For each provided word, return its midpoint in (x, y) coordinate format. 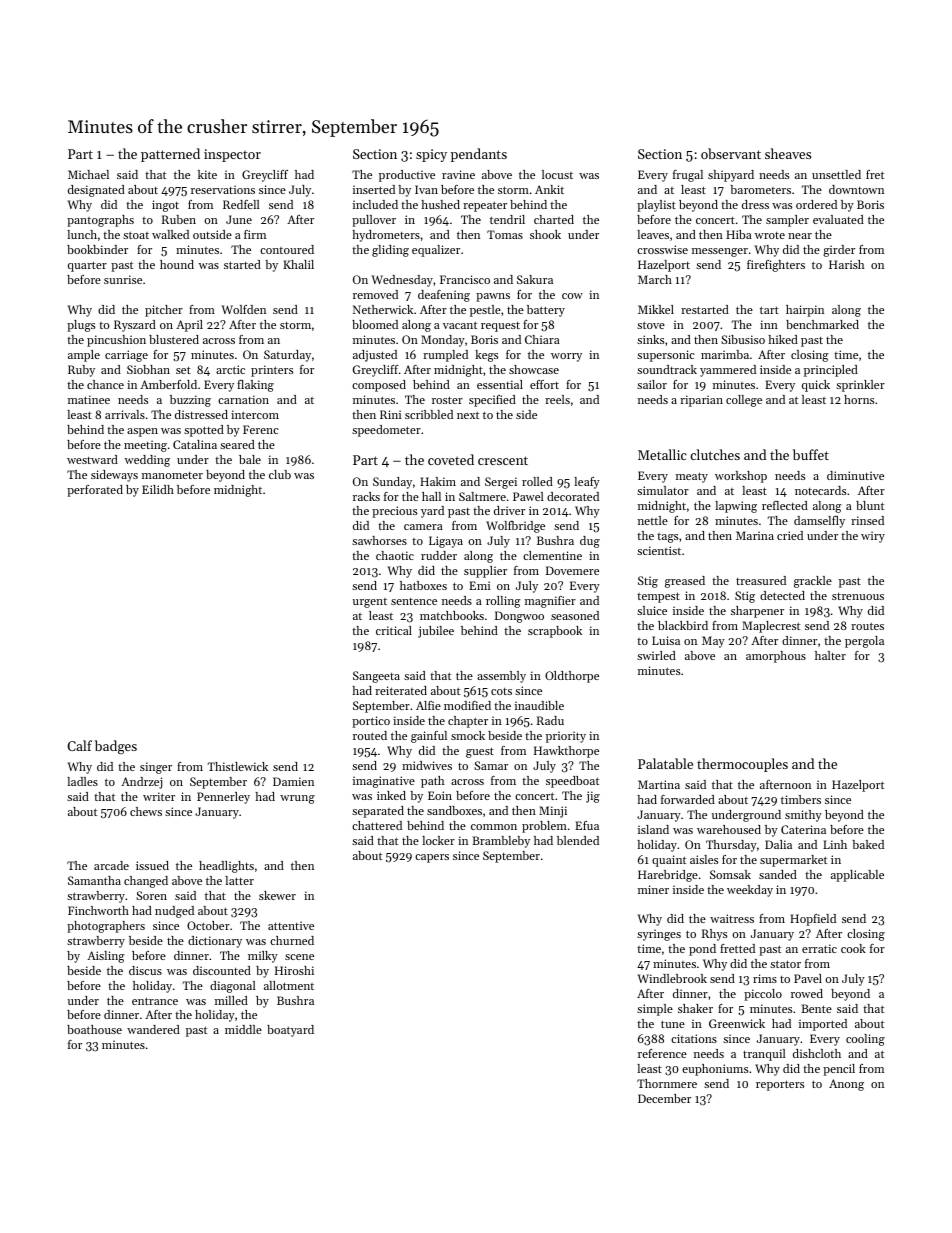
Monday (443, 341)
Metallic (662, 454)
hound (177, 264)
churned (292, 940)
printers (272, 371)
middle (243, 1029)
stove (651, 325)
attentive (291, 925)
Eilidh (158, 489)
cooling (865, 1040)
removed (375, 294)
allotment (289, 985)
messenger (720, 252)
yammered (728, 371)
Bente (816, 1008)
